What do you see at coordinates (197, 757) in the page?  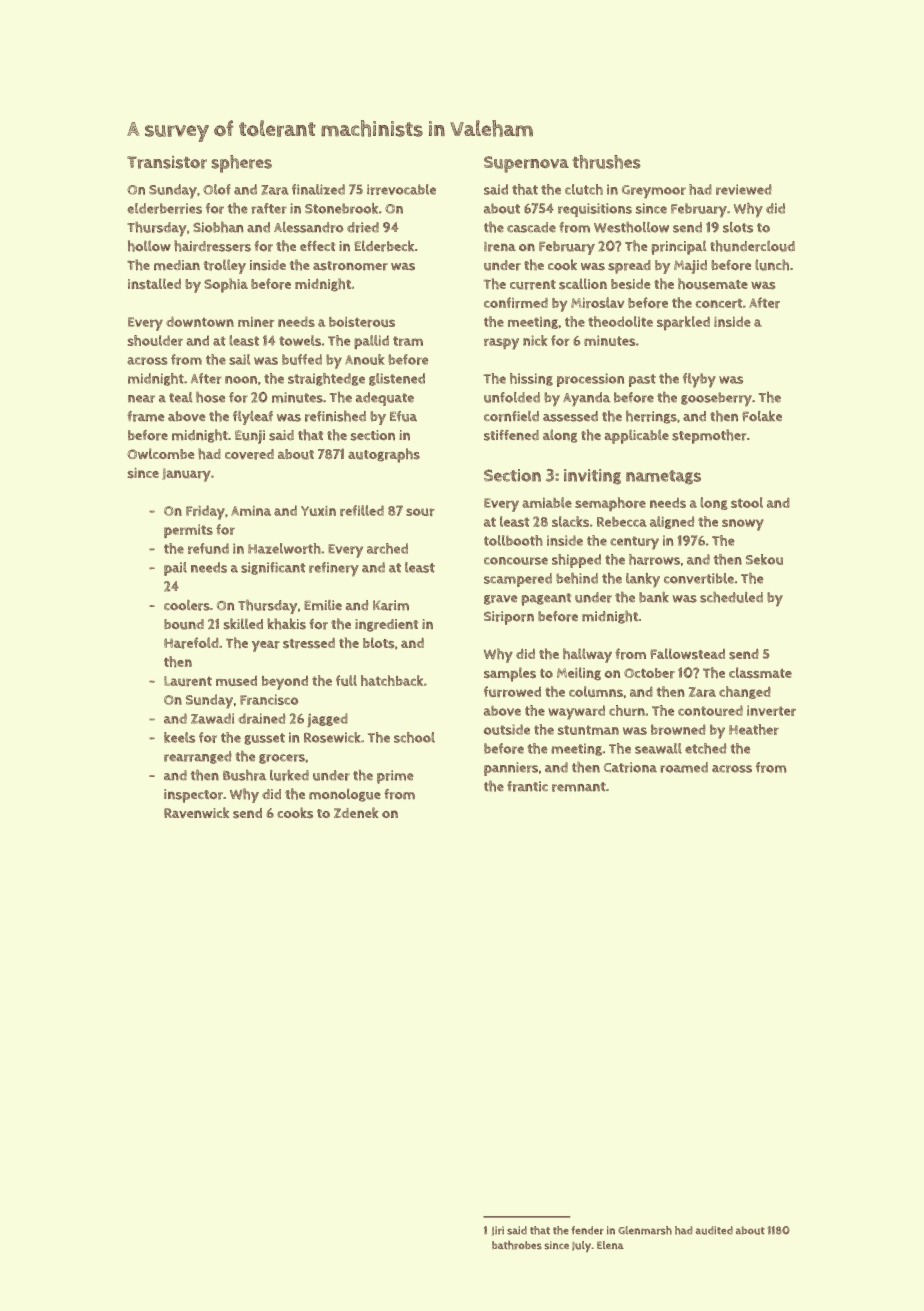 I see `rearranged` at bounding box center [197, 757].
